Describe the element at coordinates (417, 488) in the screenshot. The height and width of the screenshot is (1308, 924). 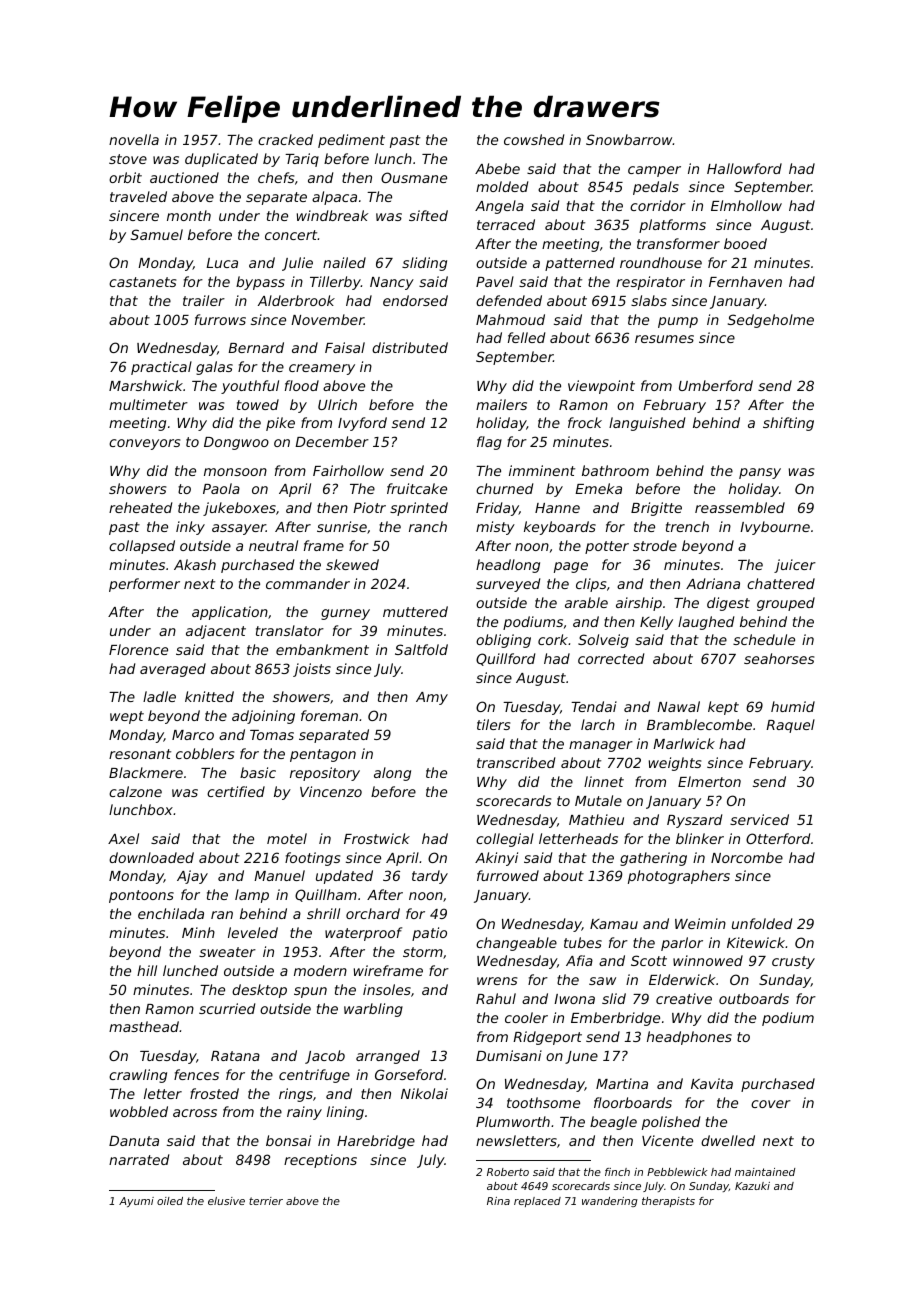
I see `fruitcake` at that location.
